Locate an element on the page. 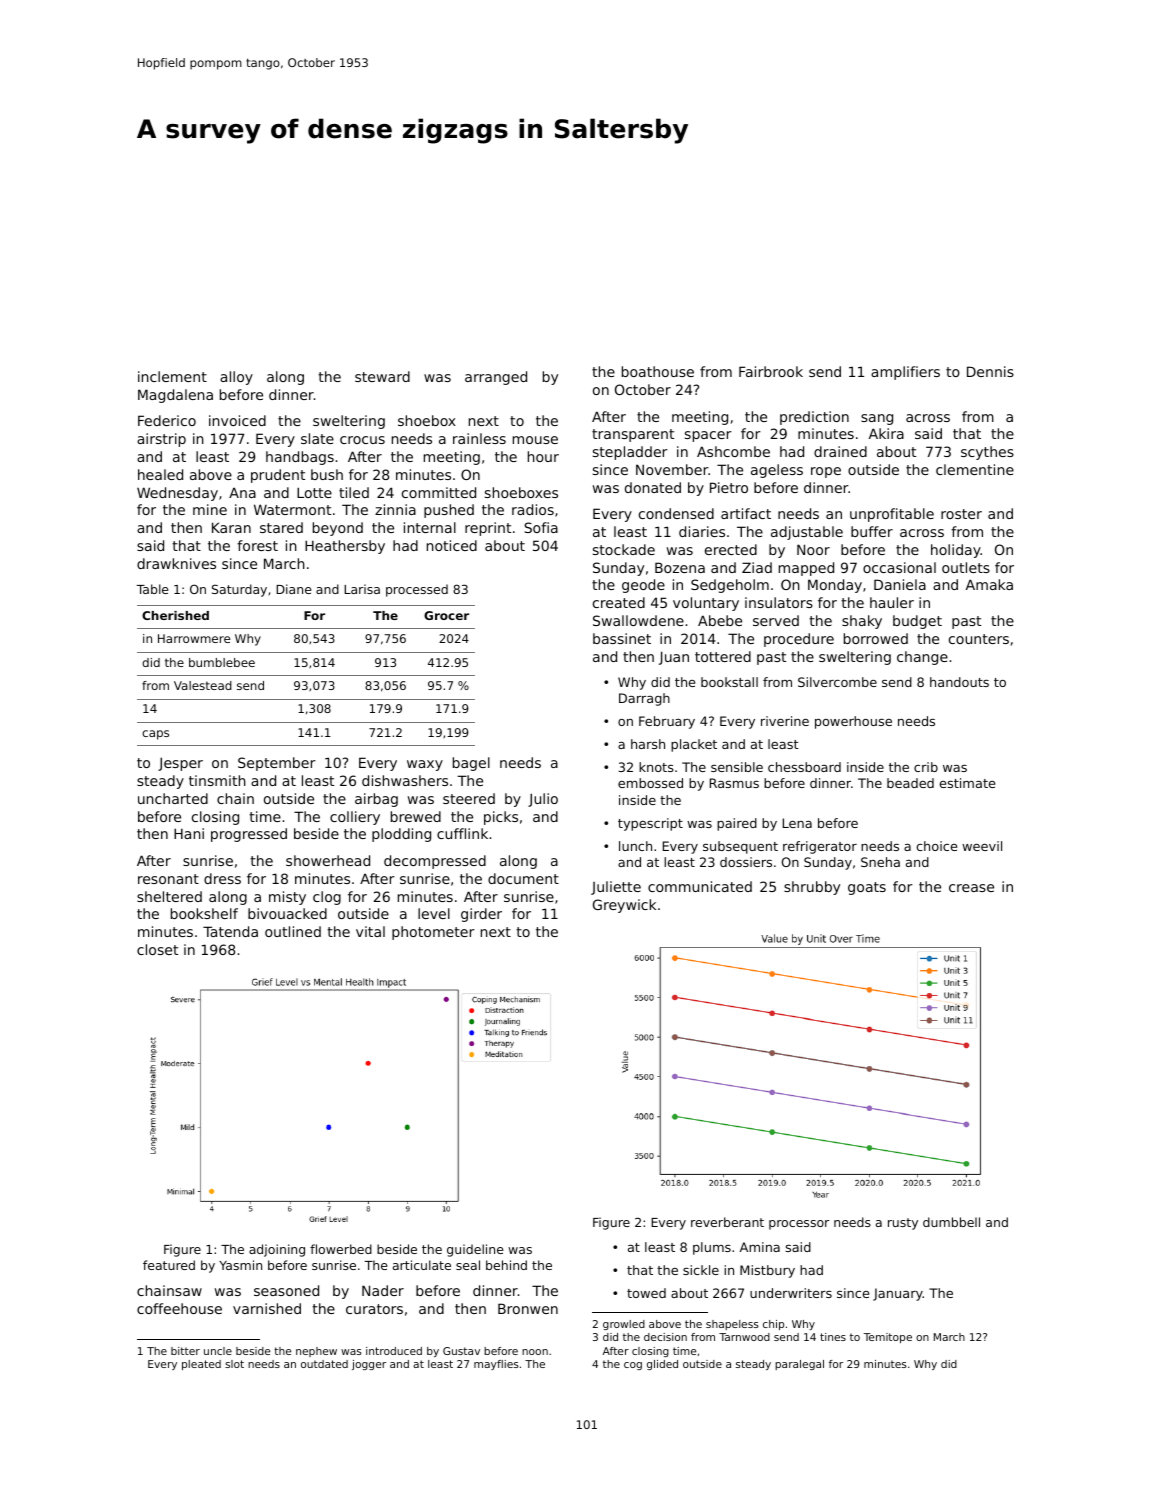 This image has width=1151, height=1490. cog is located at coordinates (633, 1366).
